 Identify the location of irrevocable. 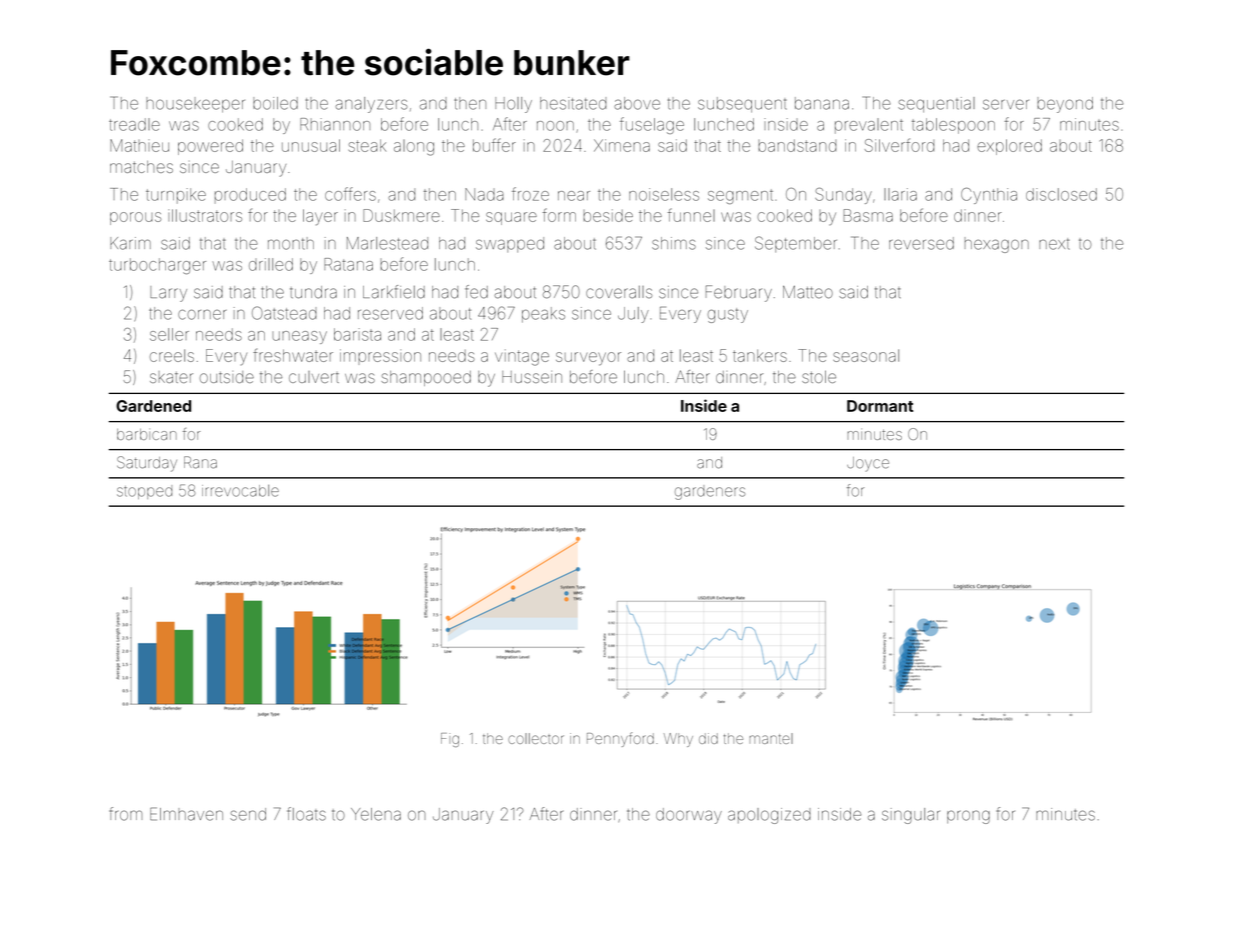
(240, 491).
